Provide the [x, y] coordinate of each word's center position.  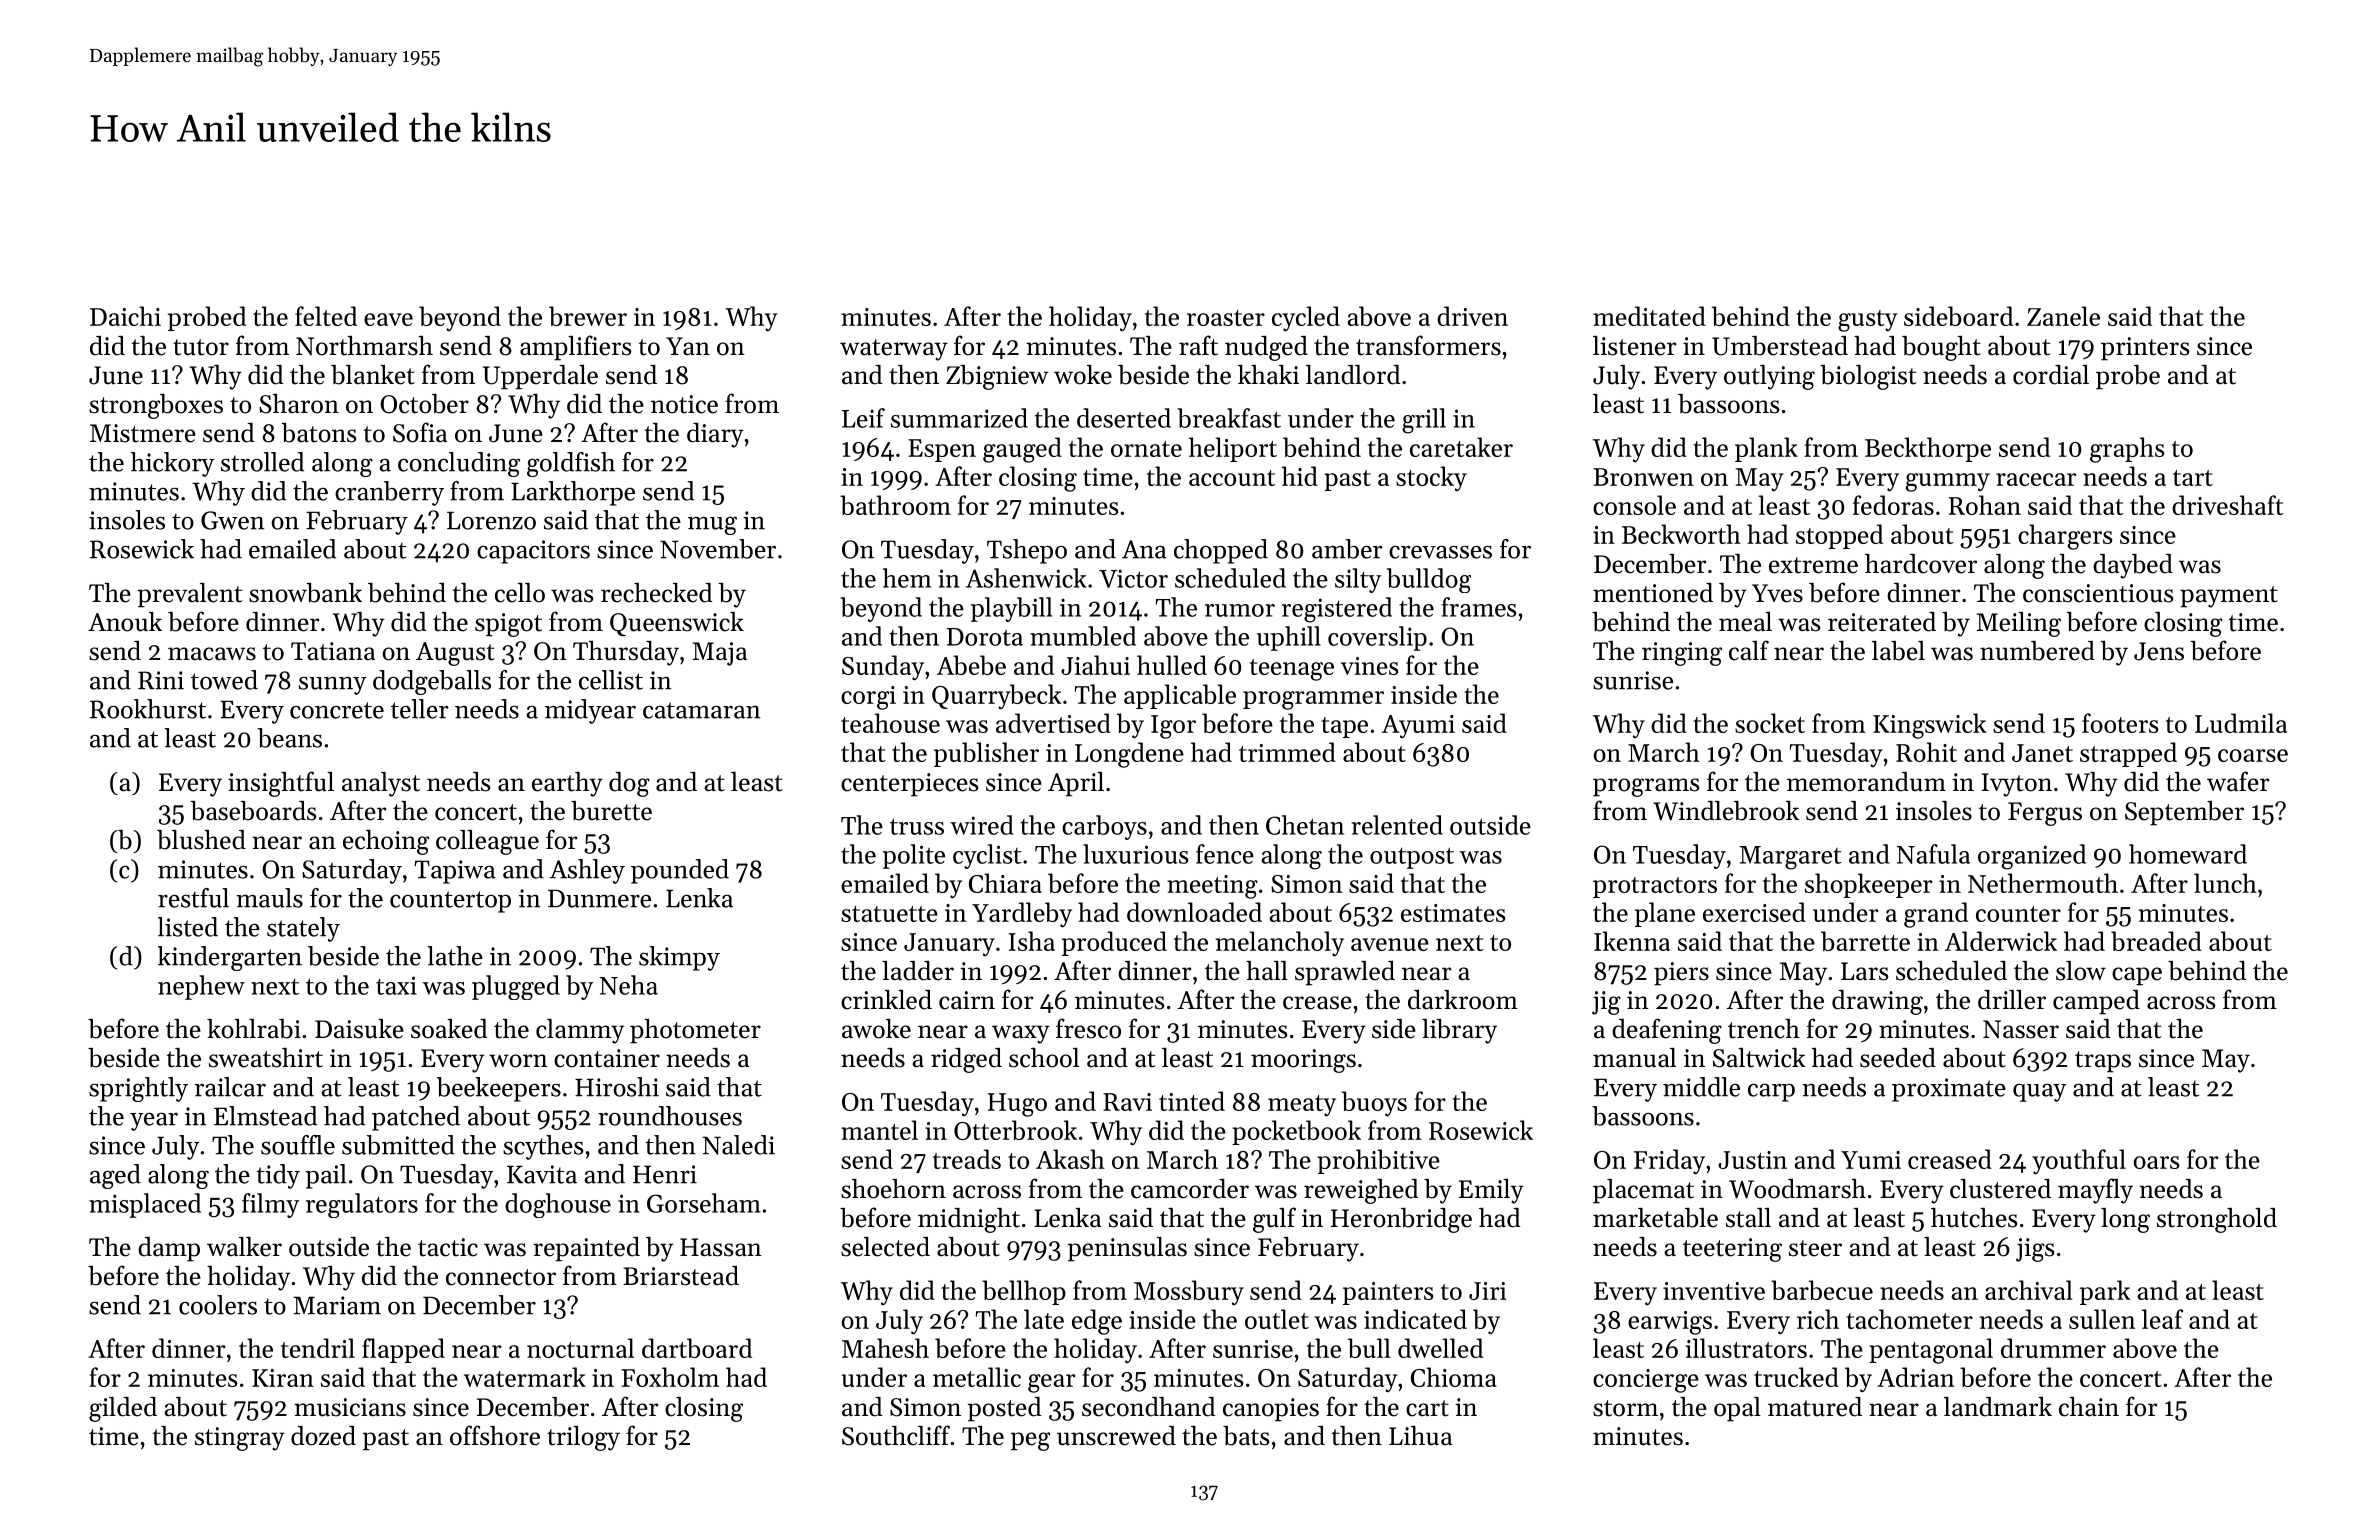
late [1044, 1319]
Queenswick [677, 624]
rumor [1240, 610]
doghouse [558, 1205]
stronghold [2217, 1220]
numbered [2037, 651]
